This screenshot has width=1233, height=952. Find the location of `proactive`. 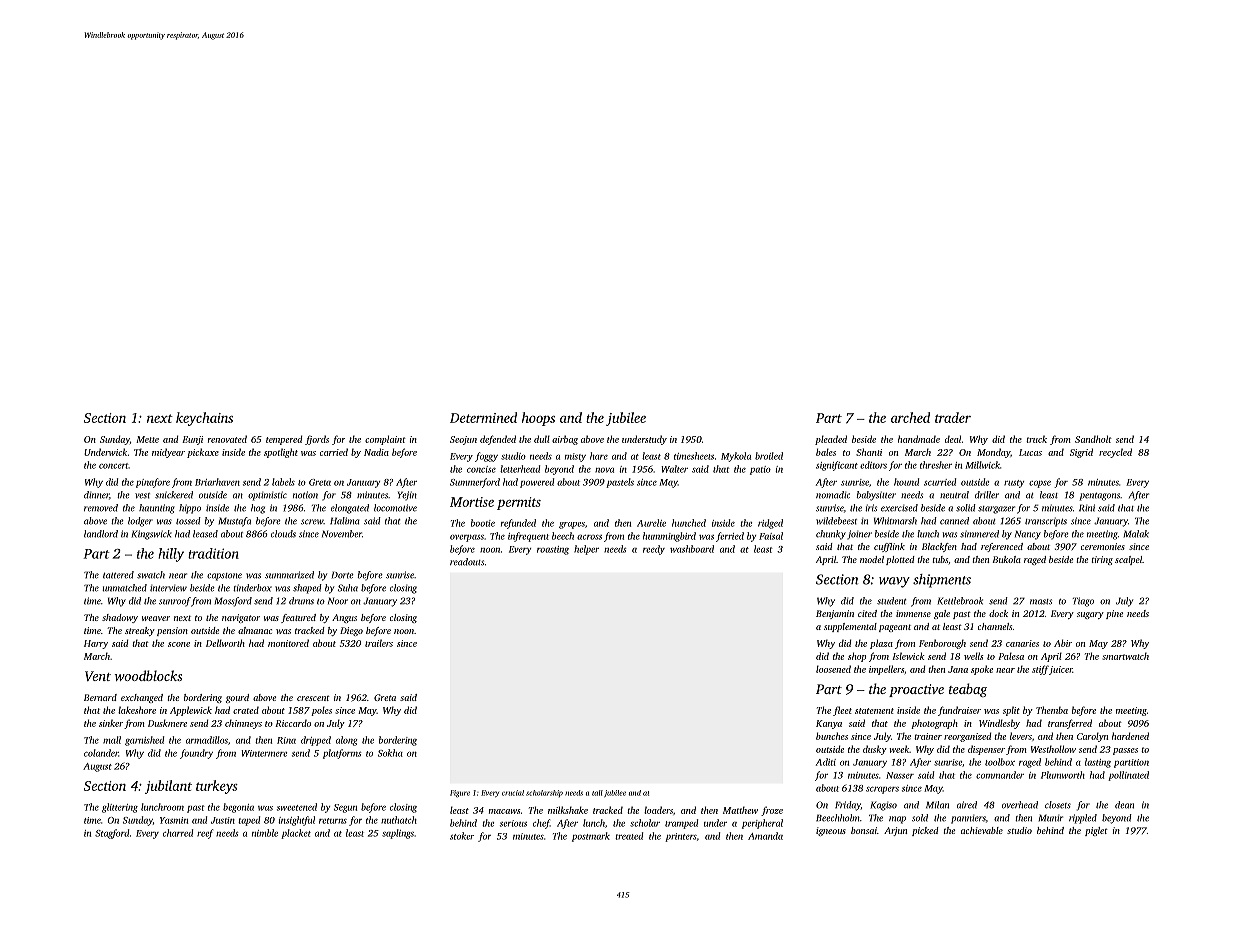

proactive is located at coordinates (916, 690).
